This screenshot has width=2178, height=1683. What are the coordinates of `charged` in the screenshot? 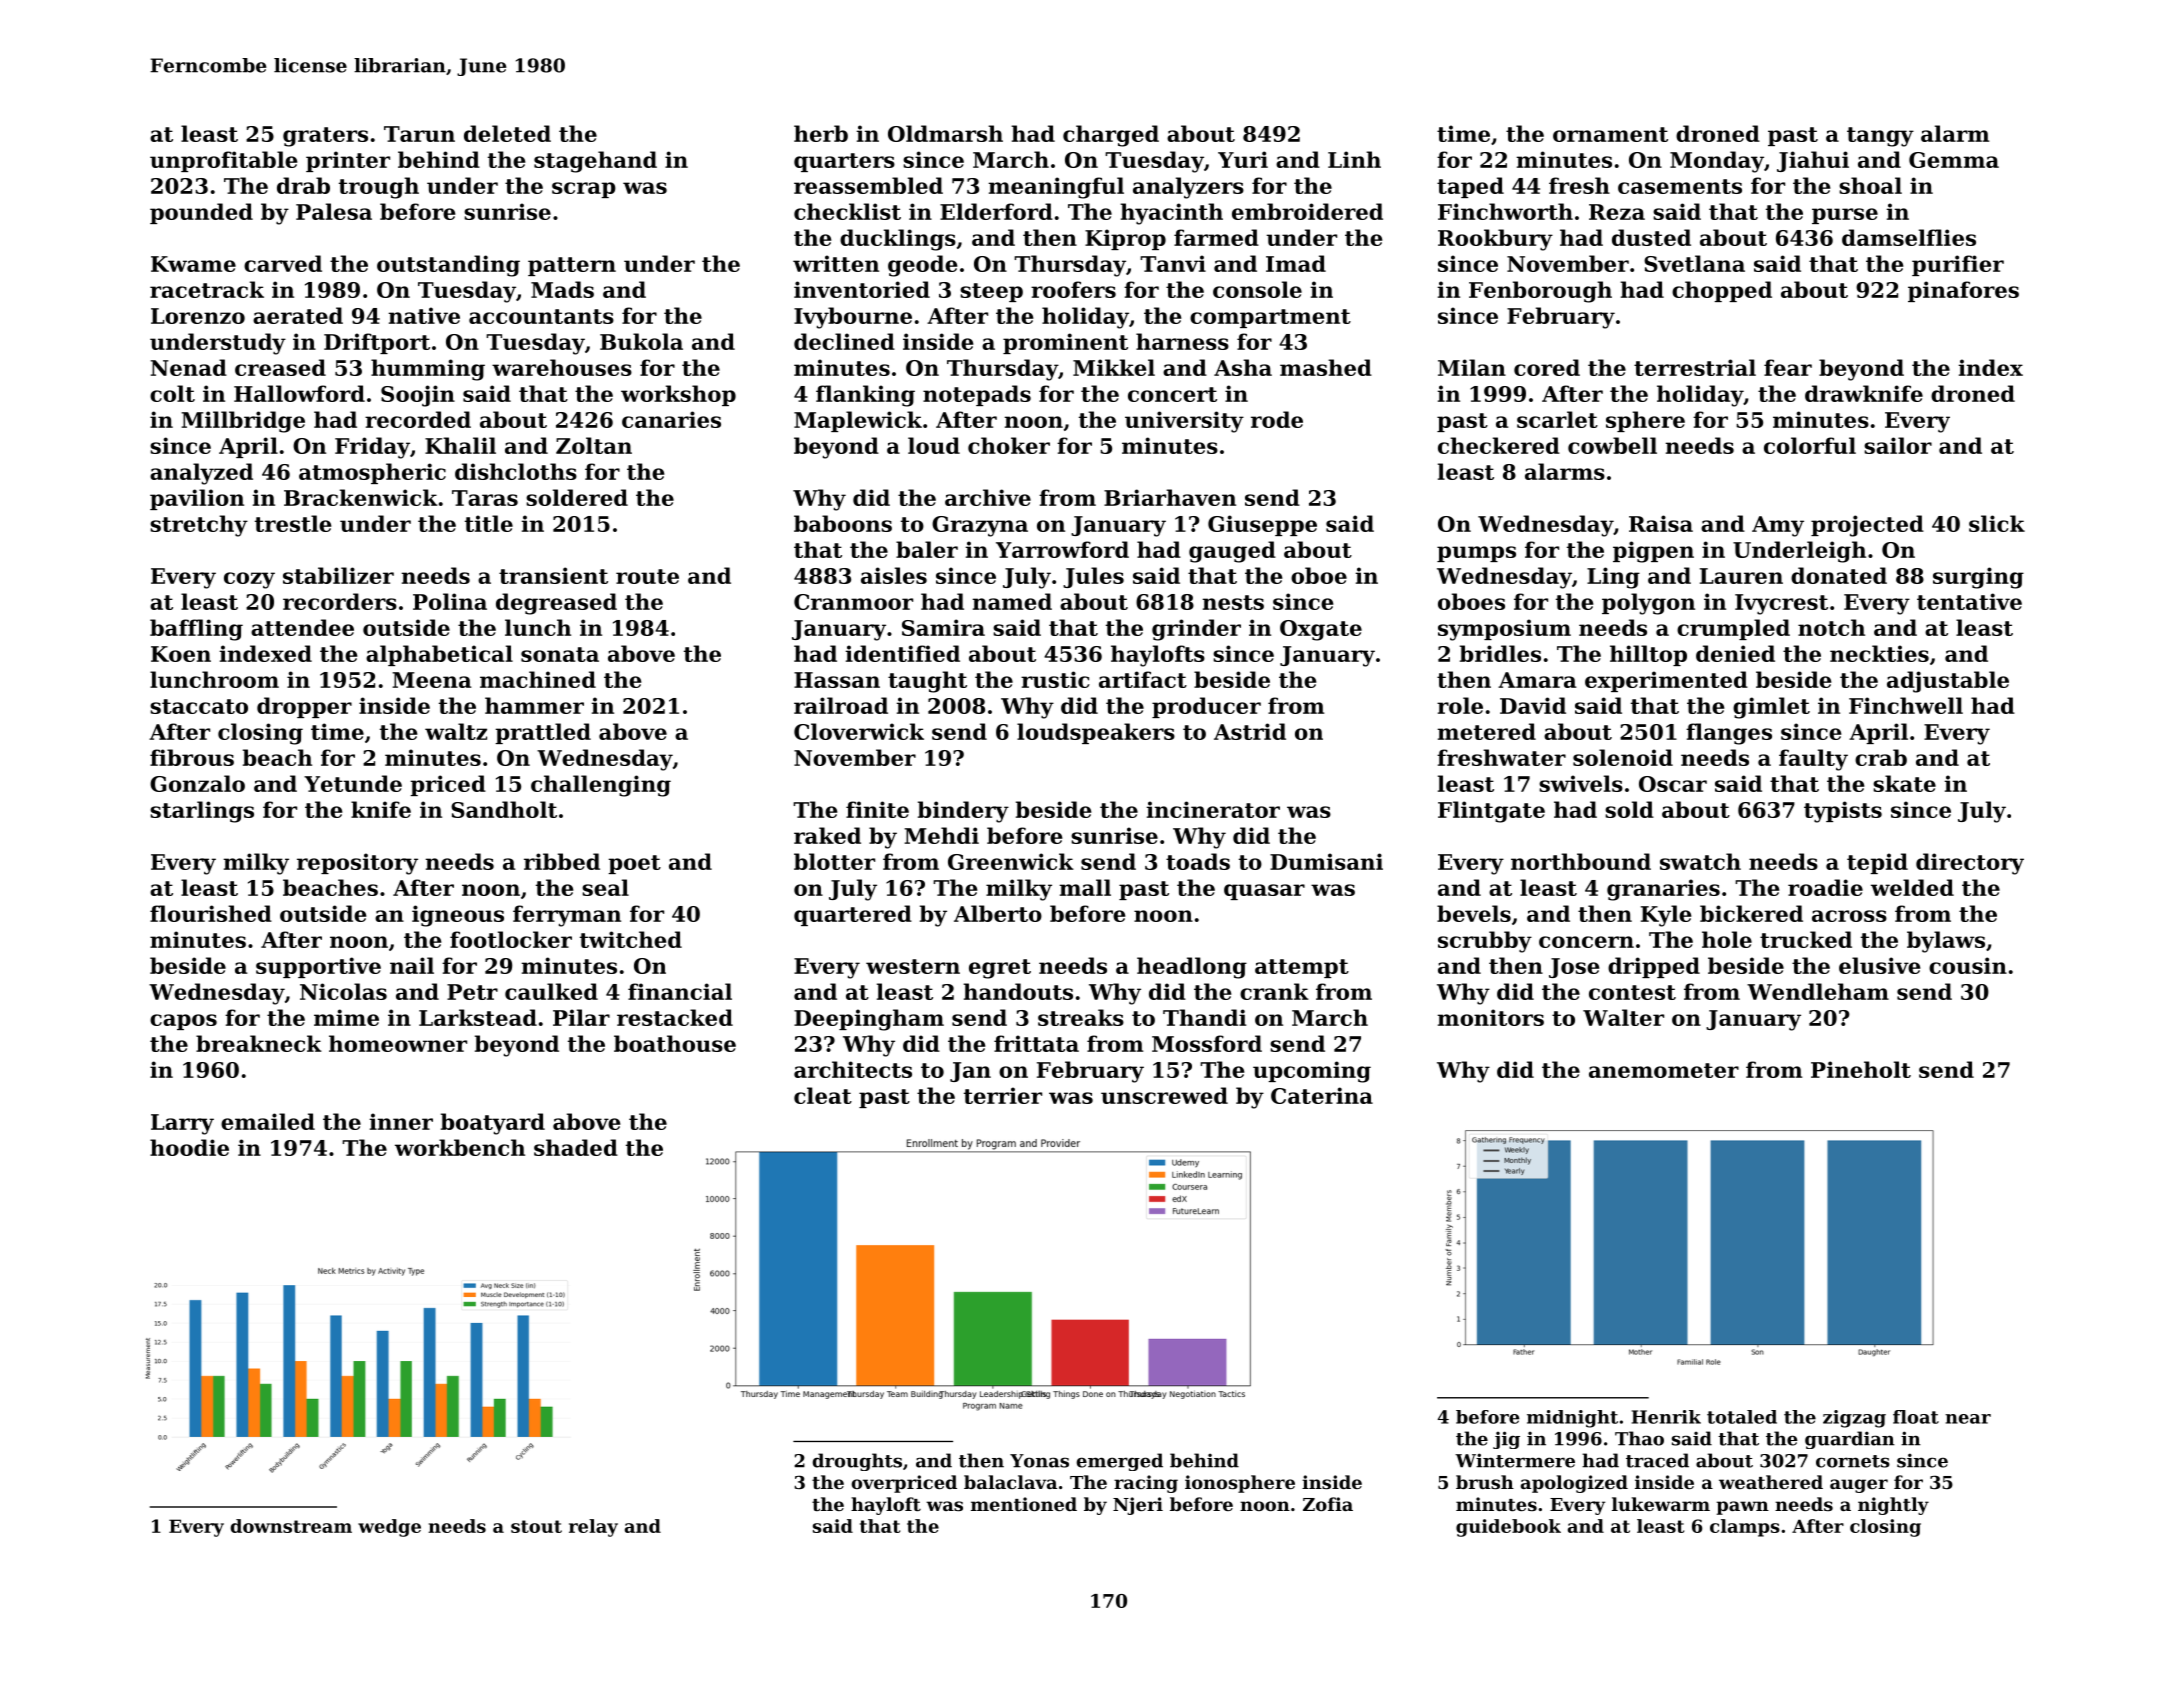 It's located at (1111, 136).
